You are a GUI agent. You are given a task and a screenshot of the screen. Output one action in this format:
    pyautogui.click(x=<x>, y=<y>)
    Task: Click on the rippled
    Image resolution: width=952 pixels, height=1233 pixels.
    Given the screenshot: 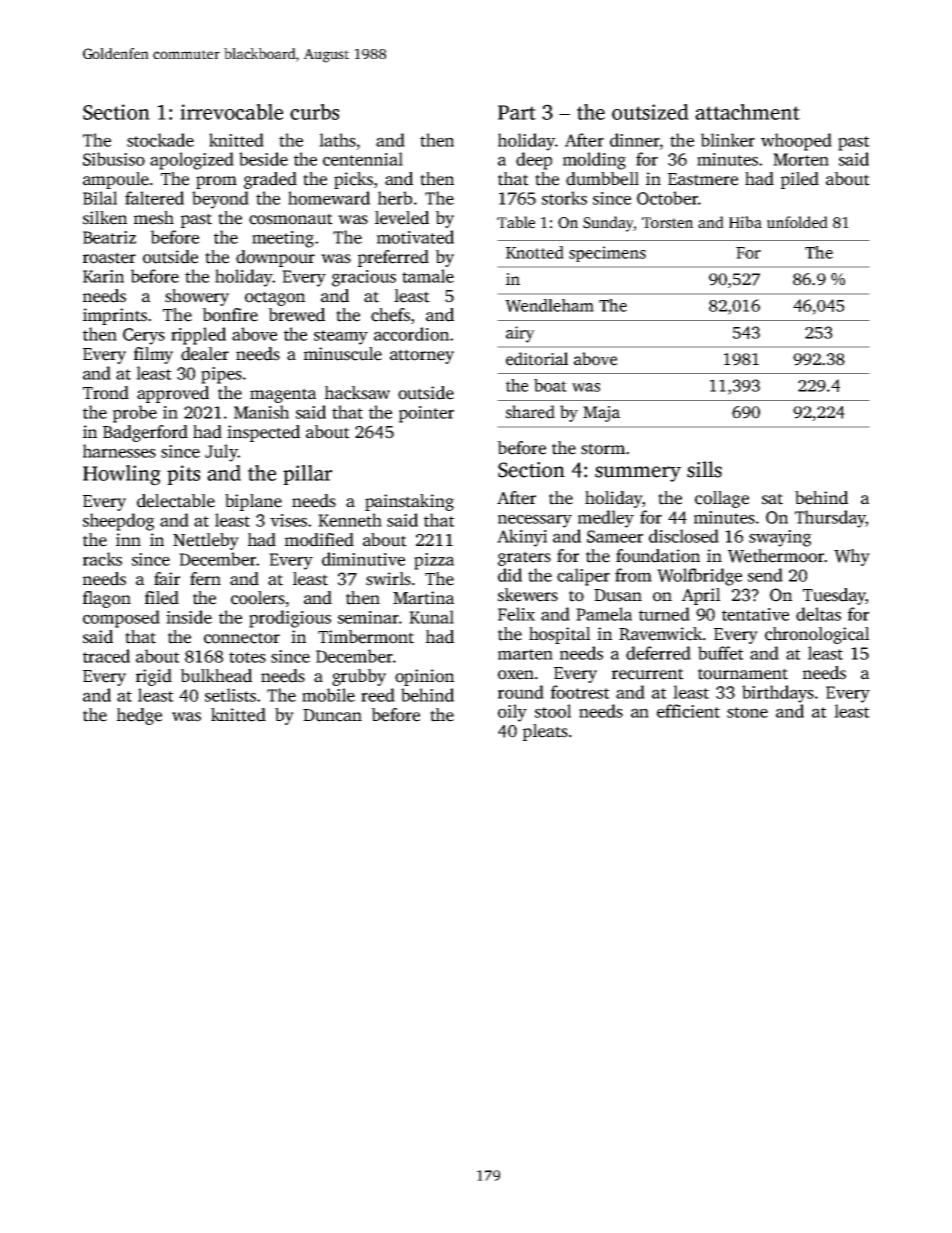 What is the action you would take?
    pyautogui.click(x=198, y=336)
